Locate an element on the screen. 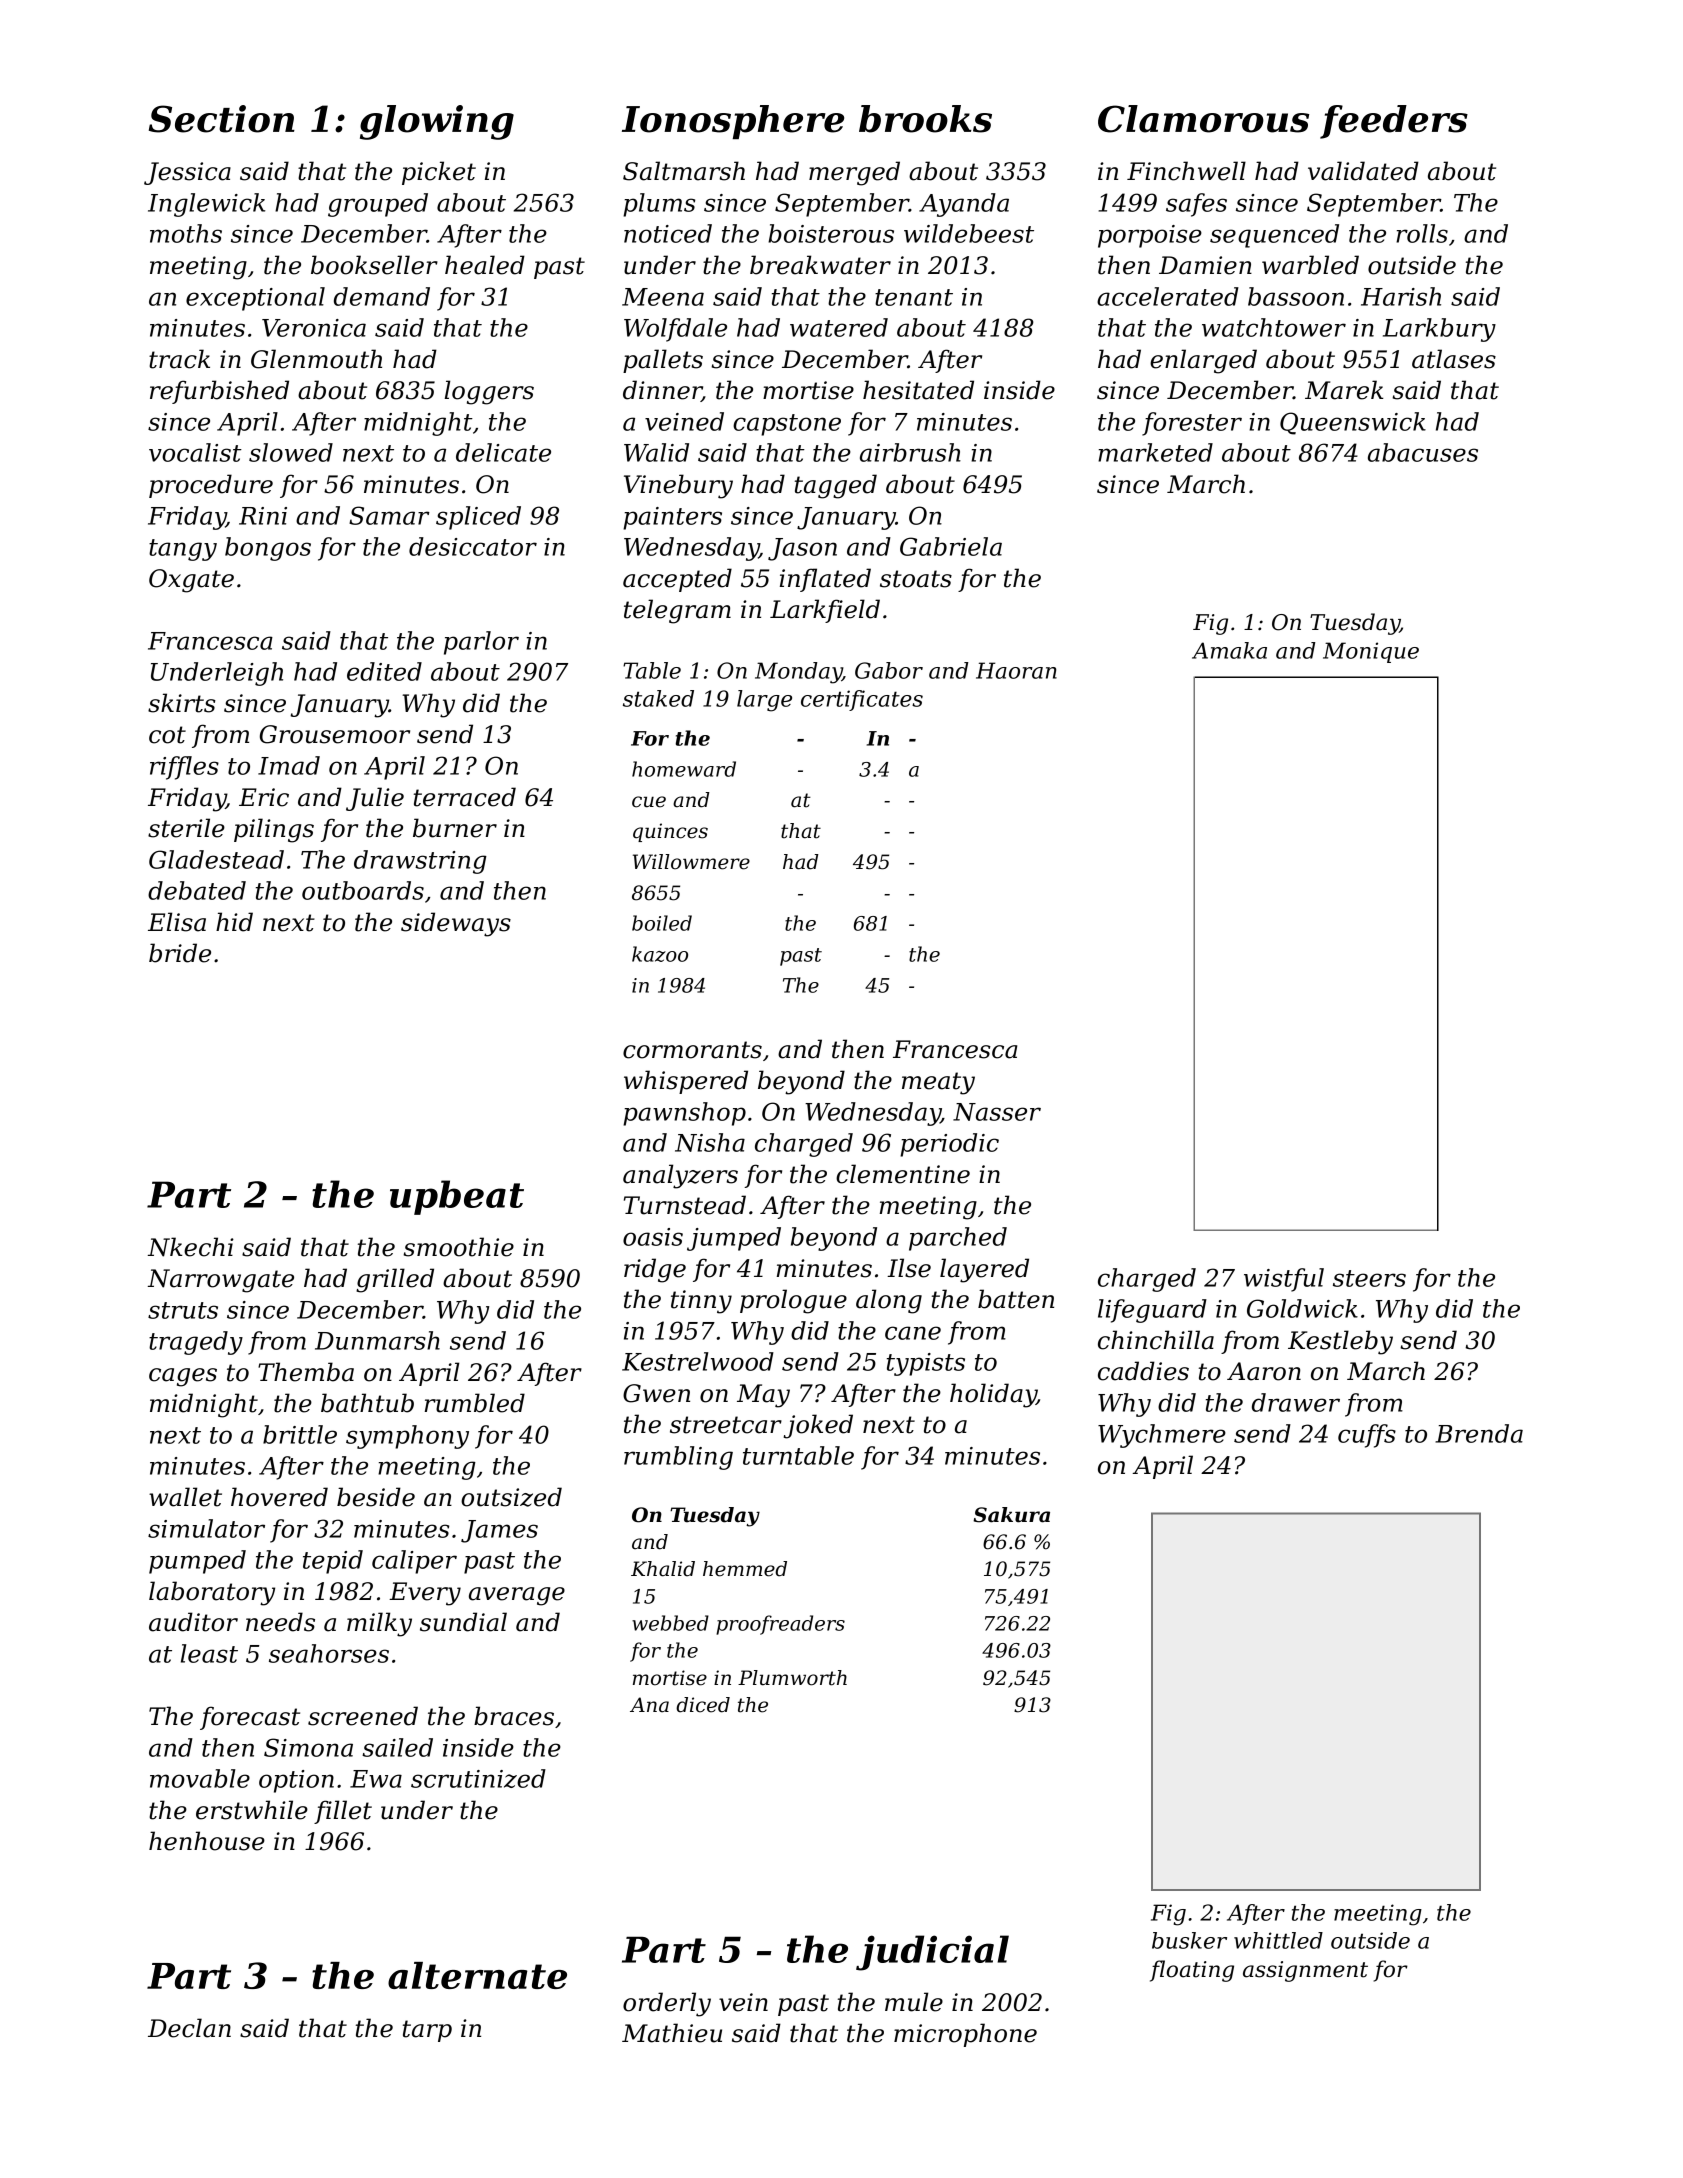 Image resolution: width=1683 pixels, height=2178 pixels. caliper is located at coordinates (414, 1562).
